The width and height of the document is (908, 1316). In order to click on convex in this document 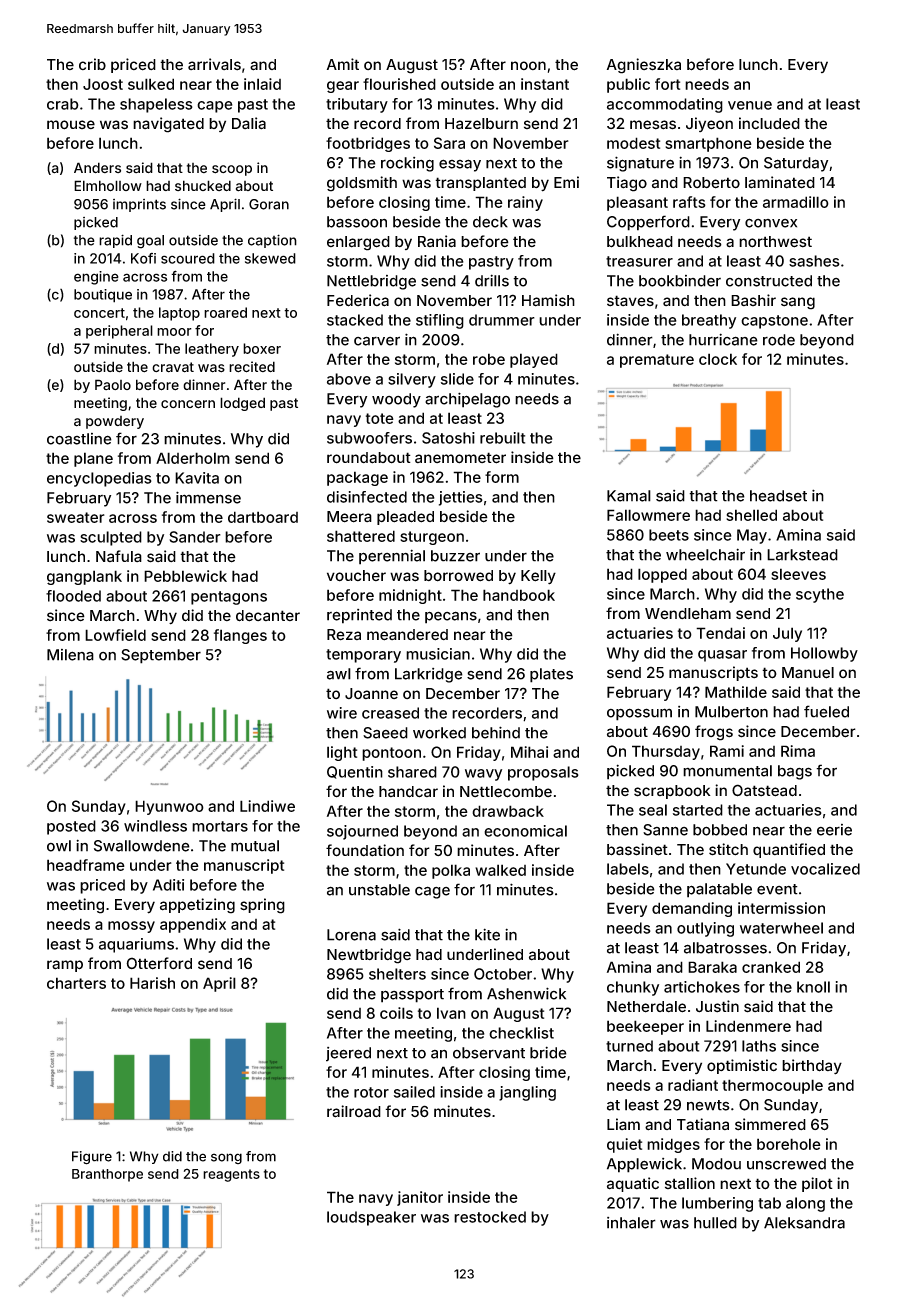, I will do `click(771, 223)`.
